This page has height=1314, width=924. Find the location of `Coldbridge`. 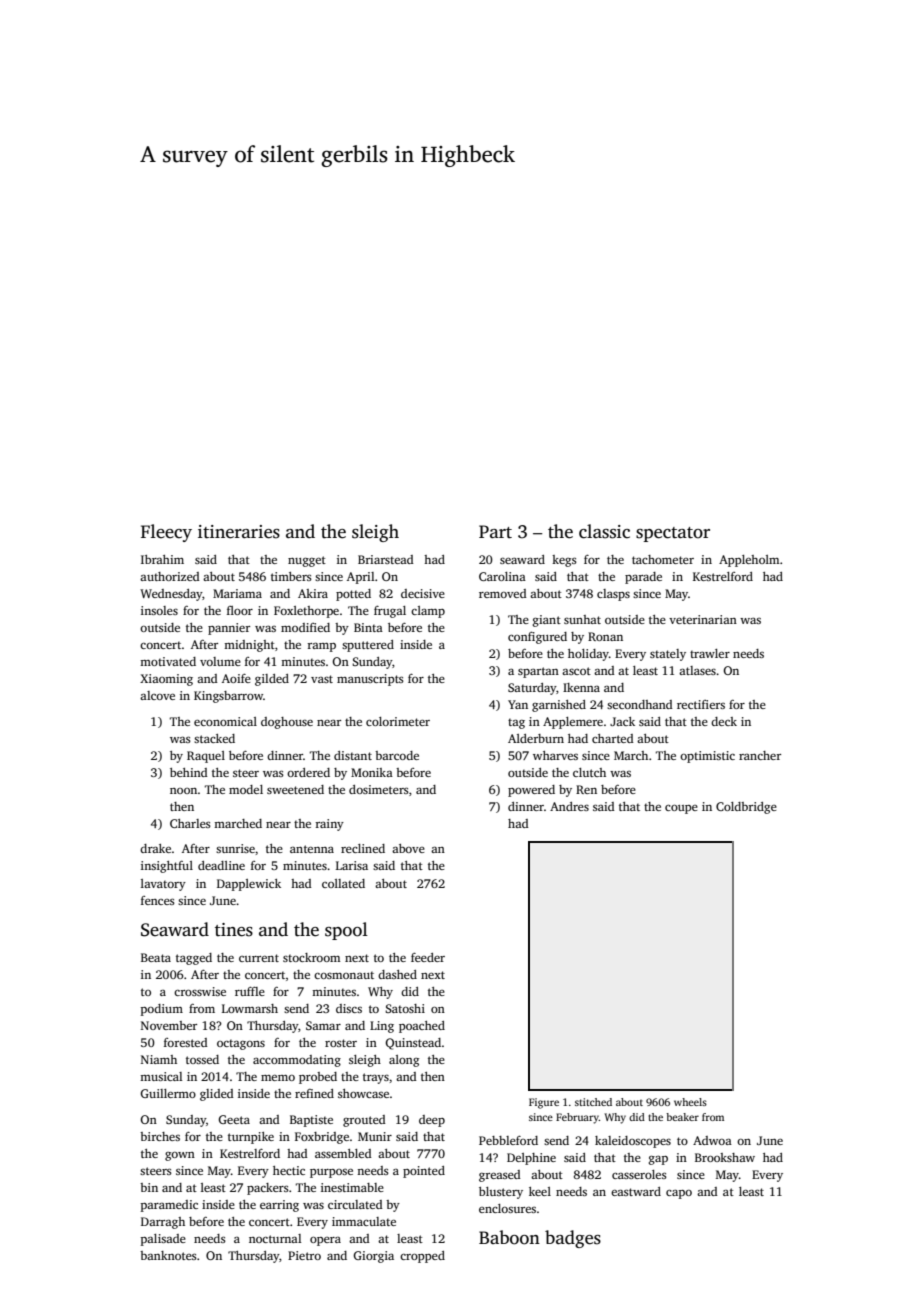

Coldbridge is located at coordinates (746, 808).
